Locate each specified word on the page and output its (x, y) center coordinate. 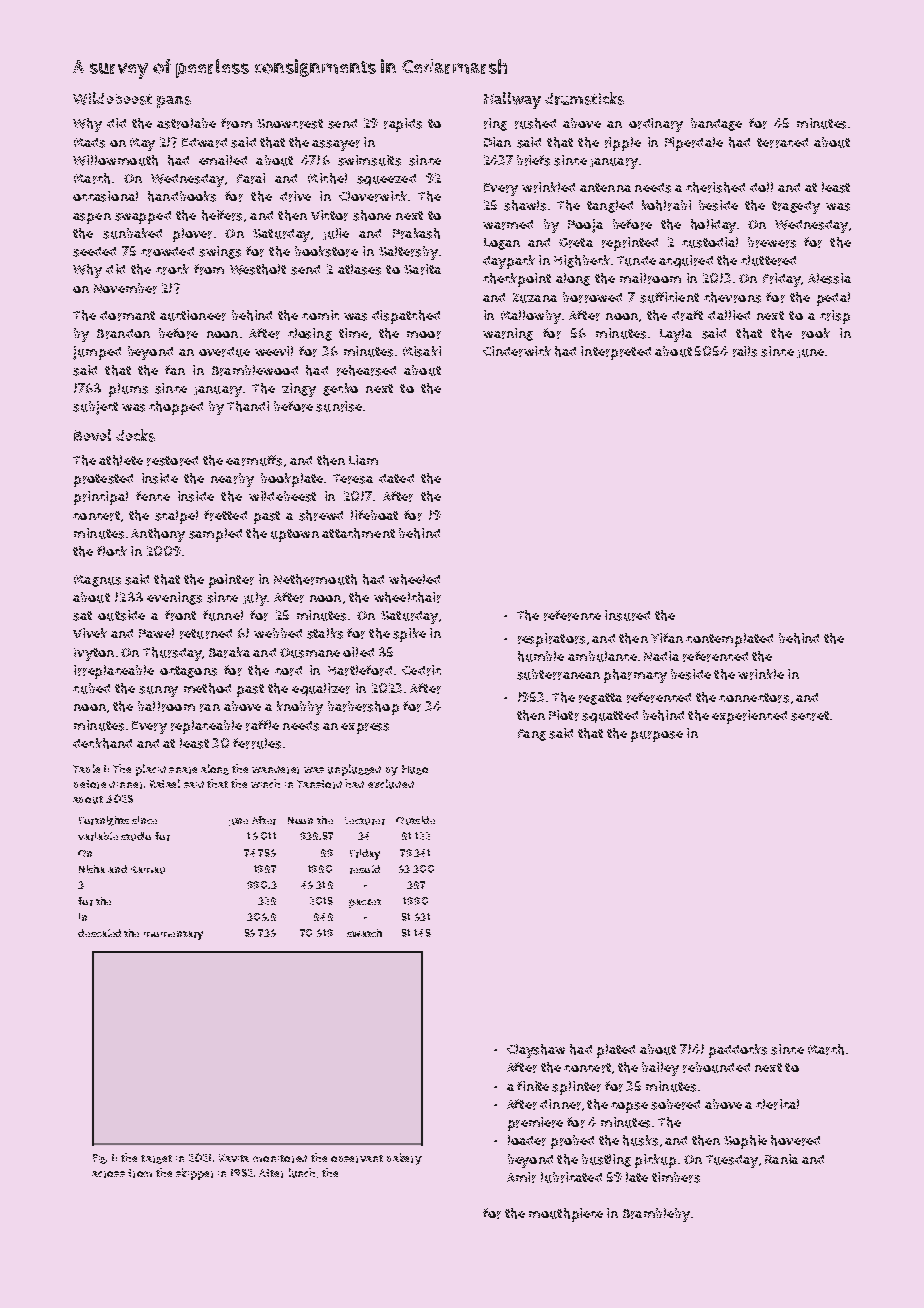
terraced (782, 143)
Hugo (415, 770)
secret (810, 716)
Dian (497, 142)
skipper (194, 1174)
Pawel (156, 633)
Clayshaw (536, 1051)
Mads (89, 143)
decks (135, 435)
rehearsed (366, 370)
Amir (521, 1177)
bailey (660, 1069)
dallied (729, 315)
